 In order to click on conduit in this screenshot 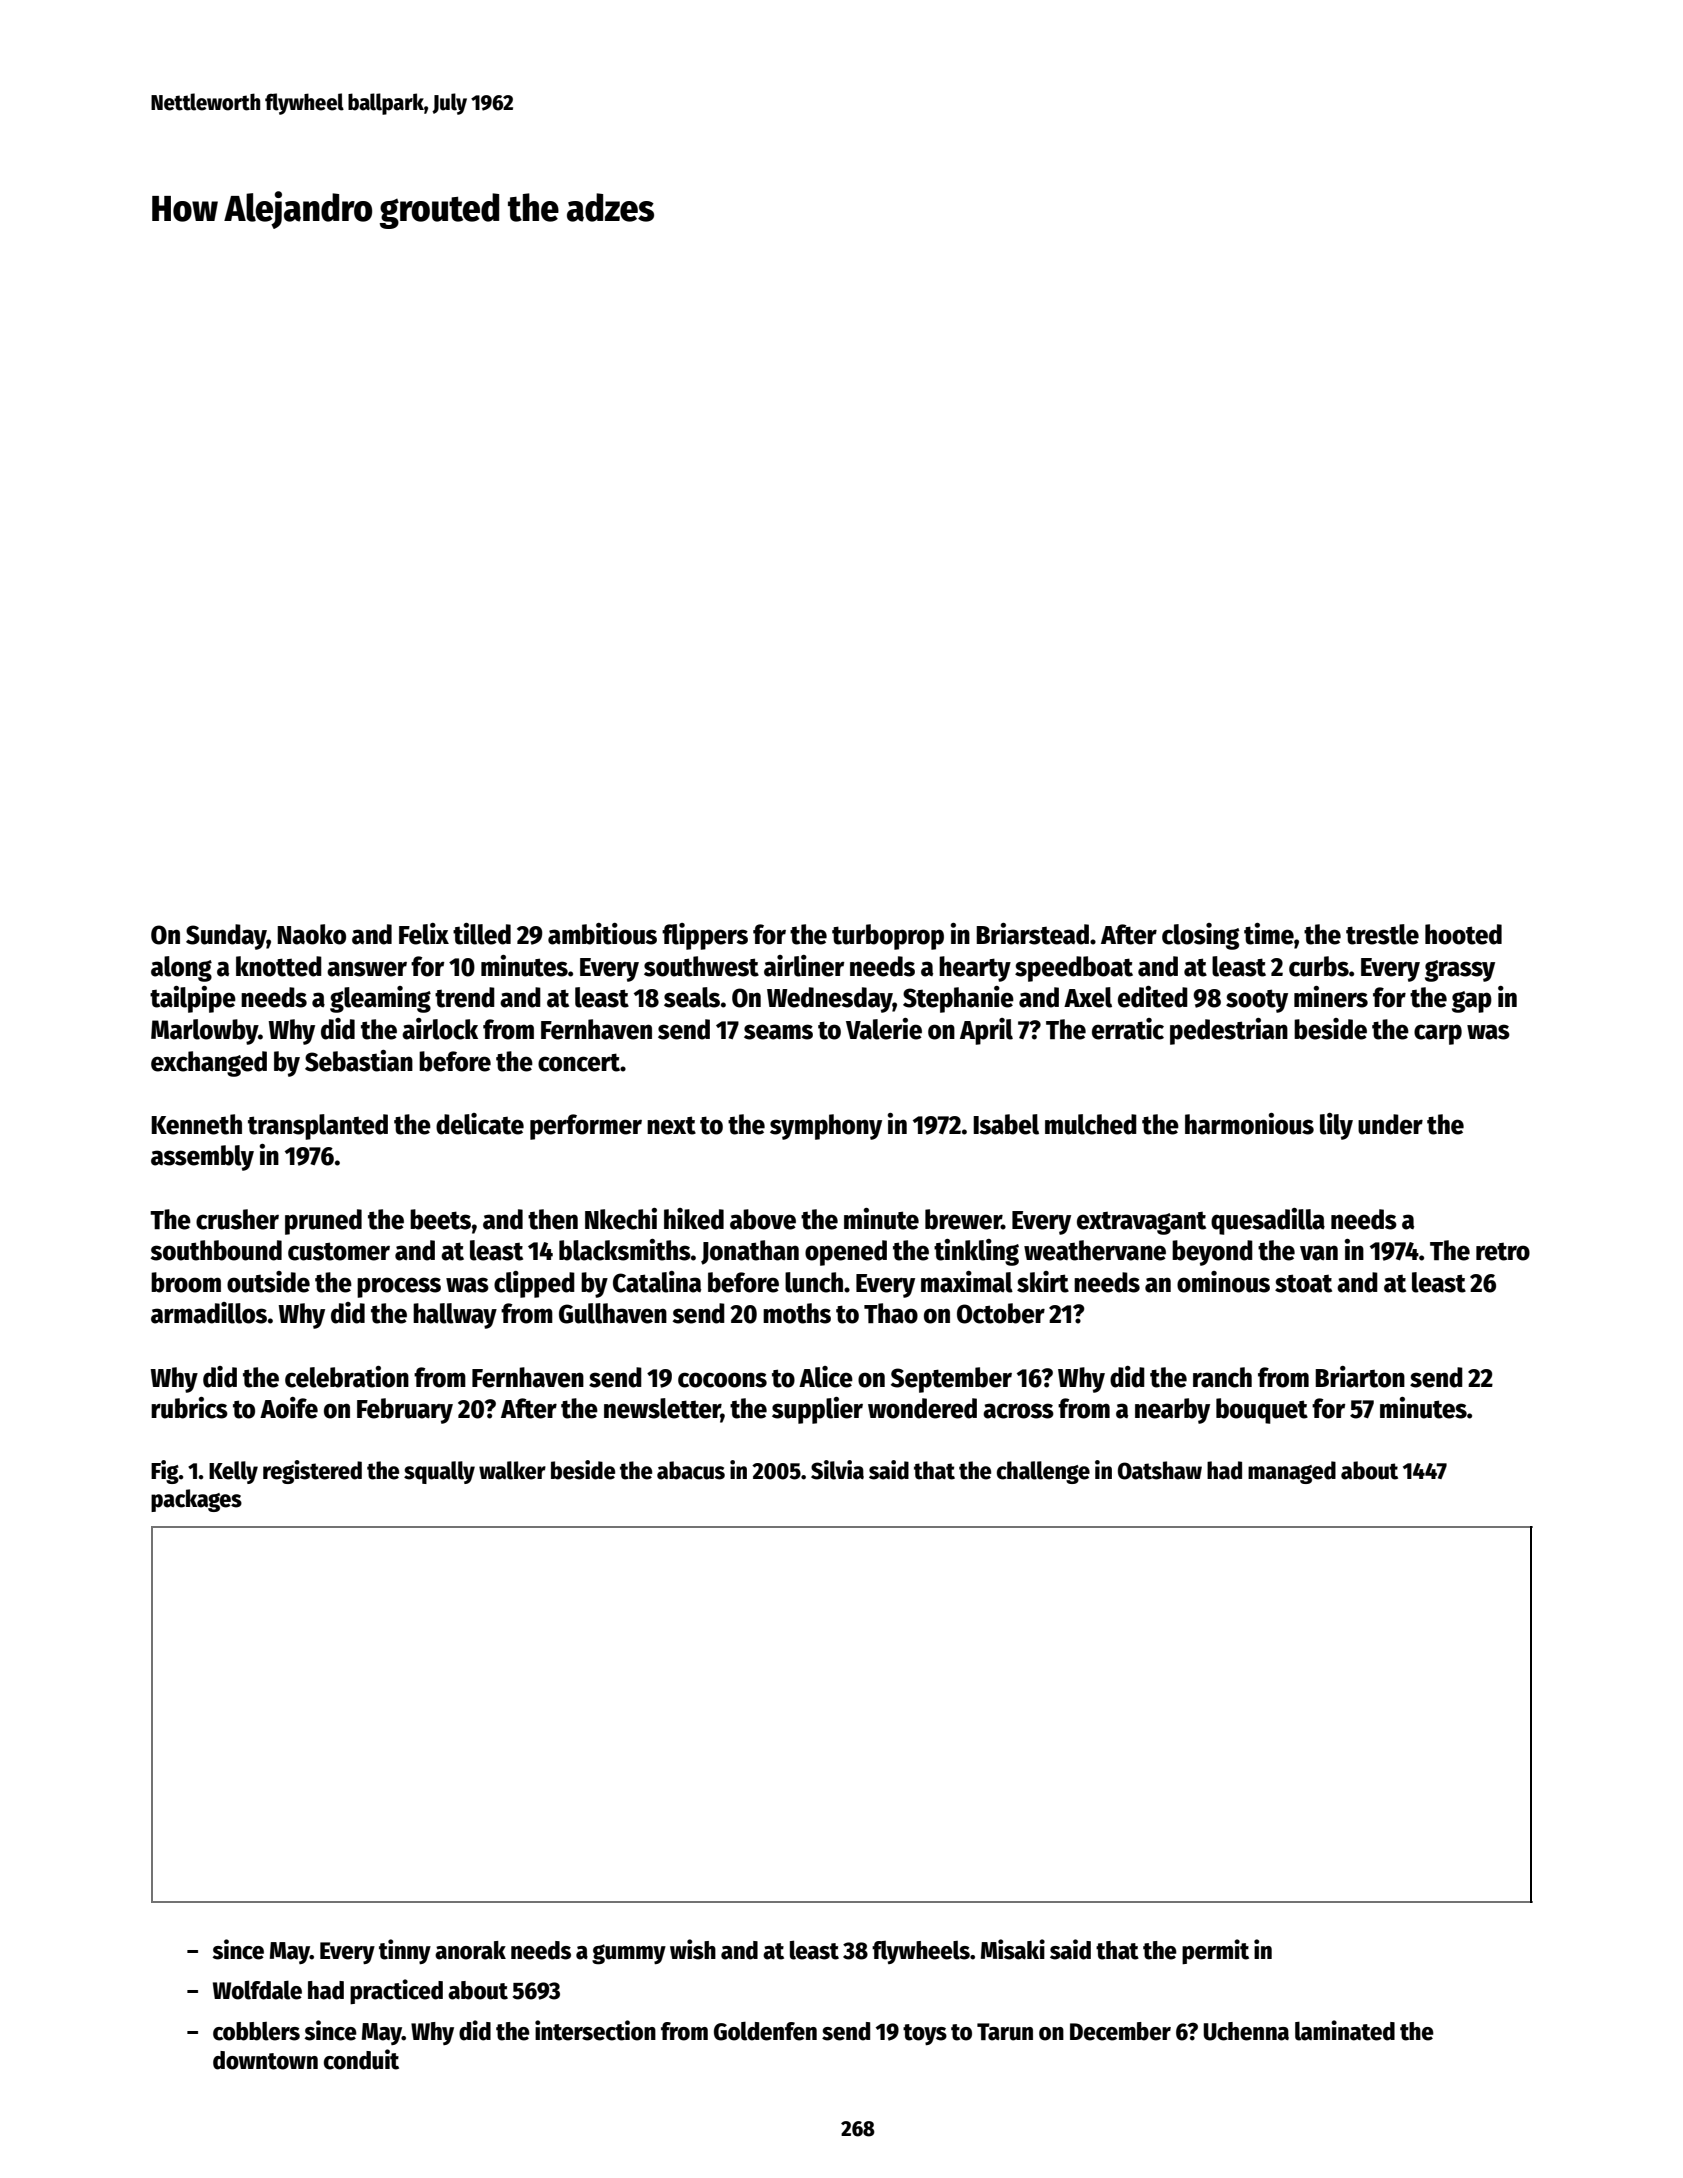, I will do `click(361, 2059)`.
